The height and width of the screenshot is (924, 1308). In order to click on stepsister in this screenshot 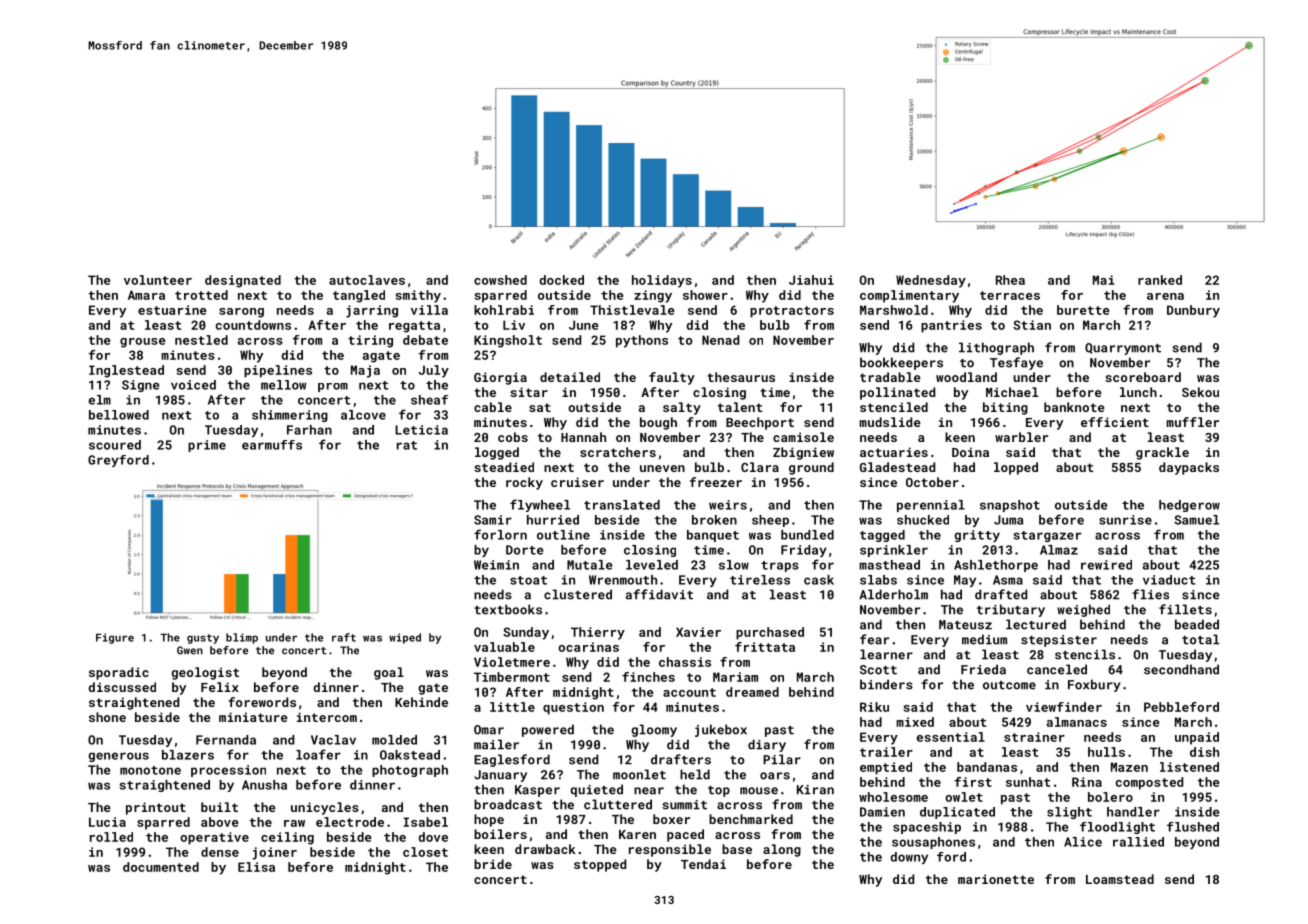, I will do `click(1059, 641)`.
